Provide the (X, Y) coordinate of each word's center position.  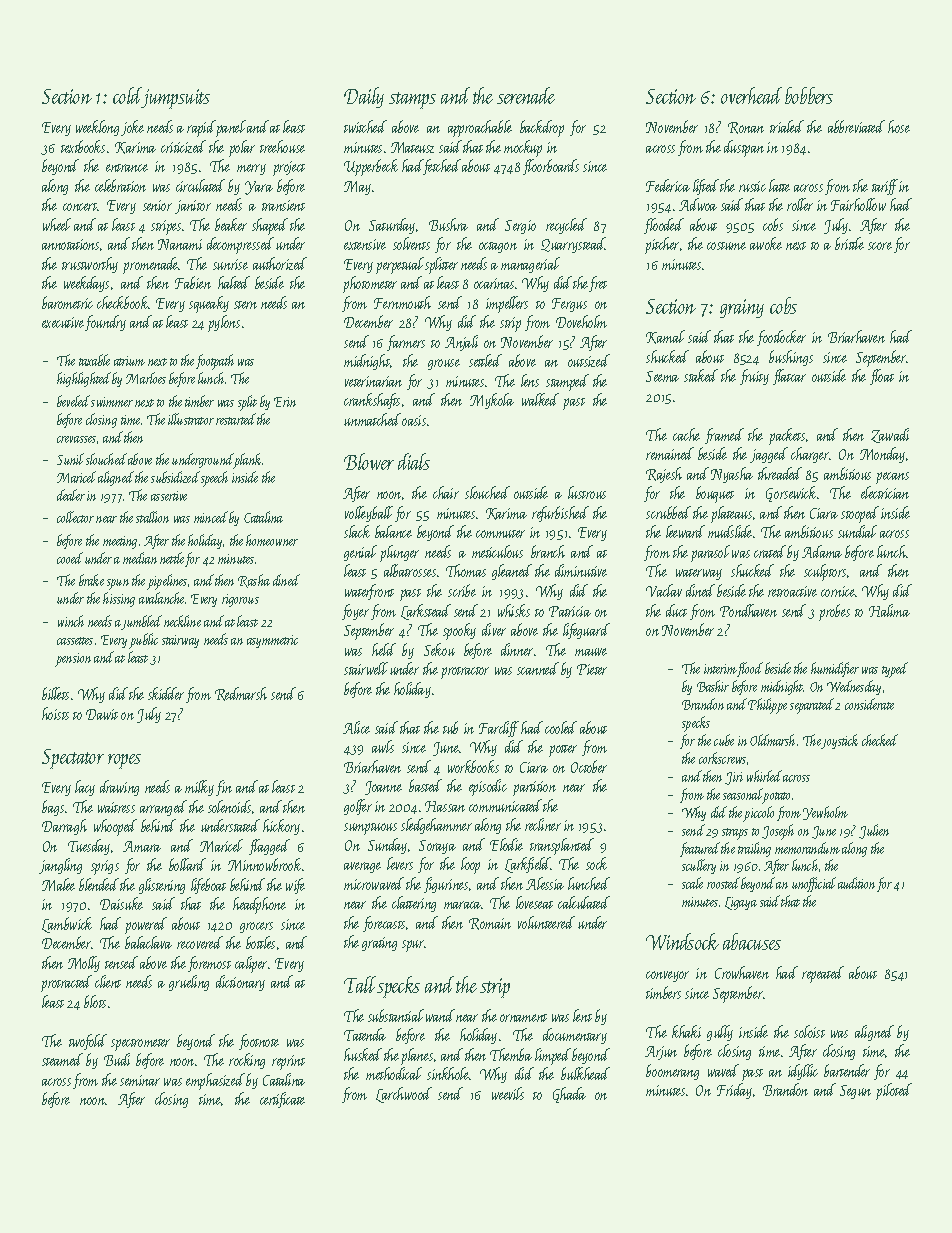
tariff (885, 187)
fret (598, 284)
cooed (70, 558)
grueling (189, 983)
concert (80, 207)
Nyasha (732, 475)
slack (357, 531)
